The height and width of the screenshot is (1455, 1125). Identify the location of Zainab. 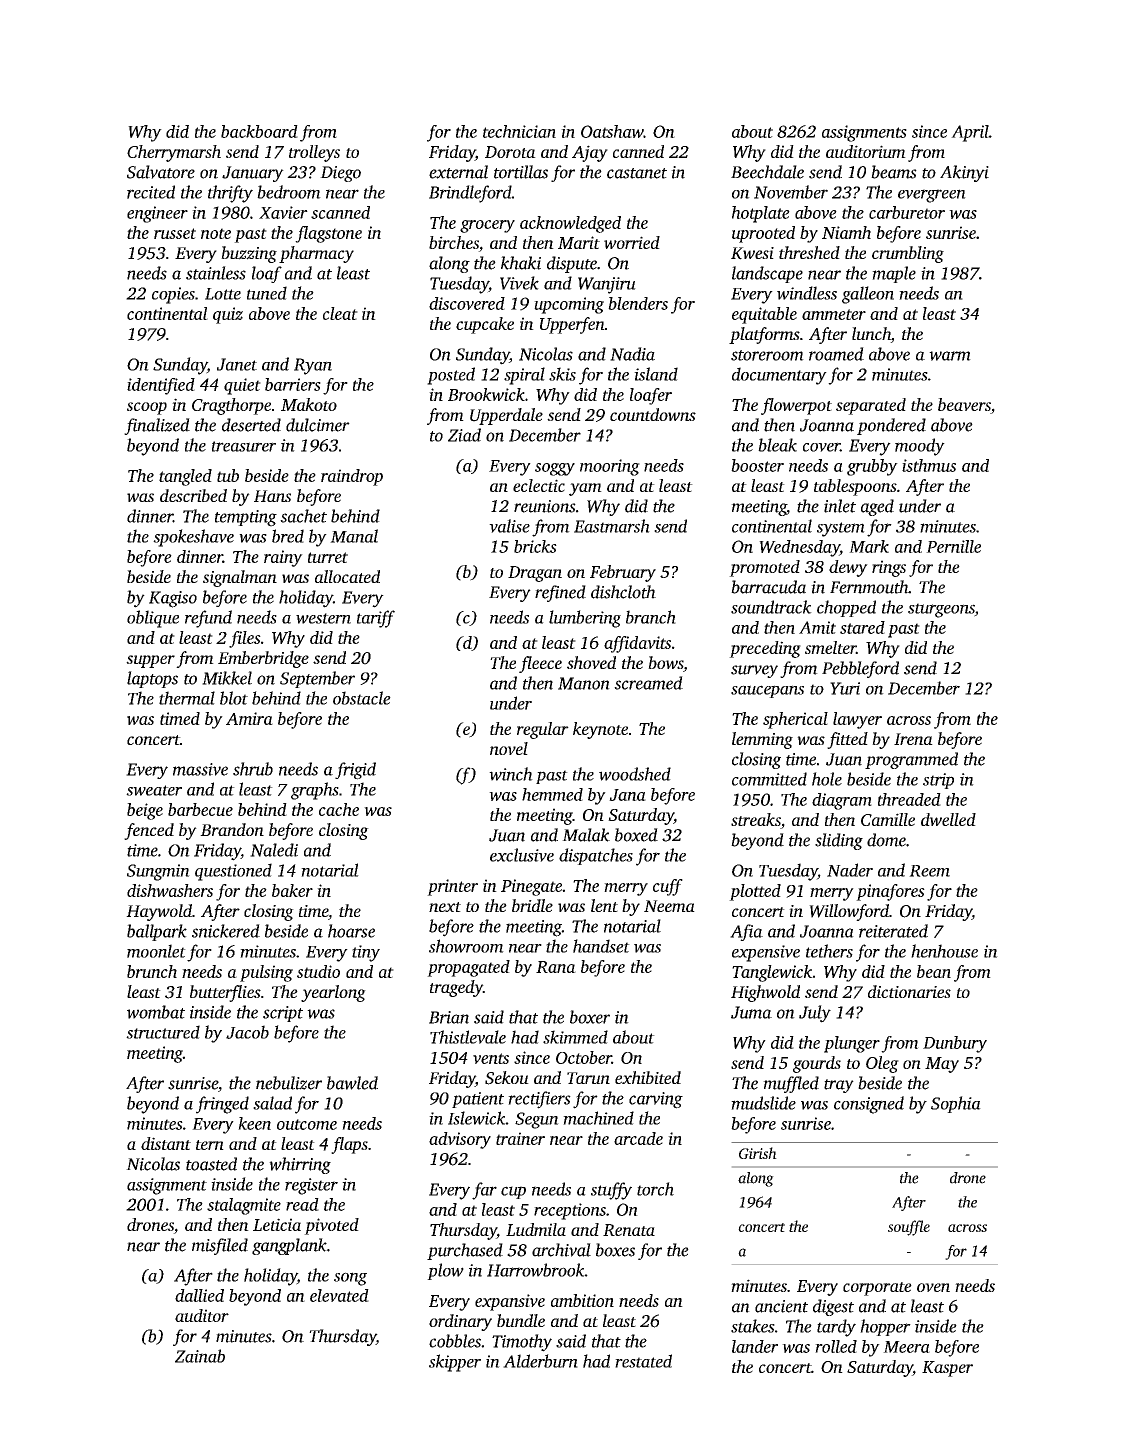
(200, 1356).
